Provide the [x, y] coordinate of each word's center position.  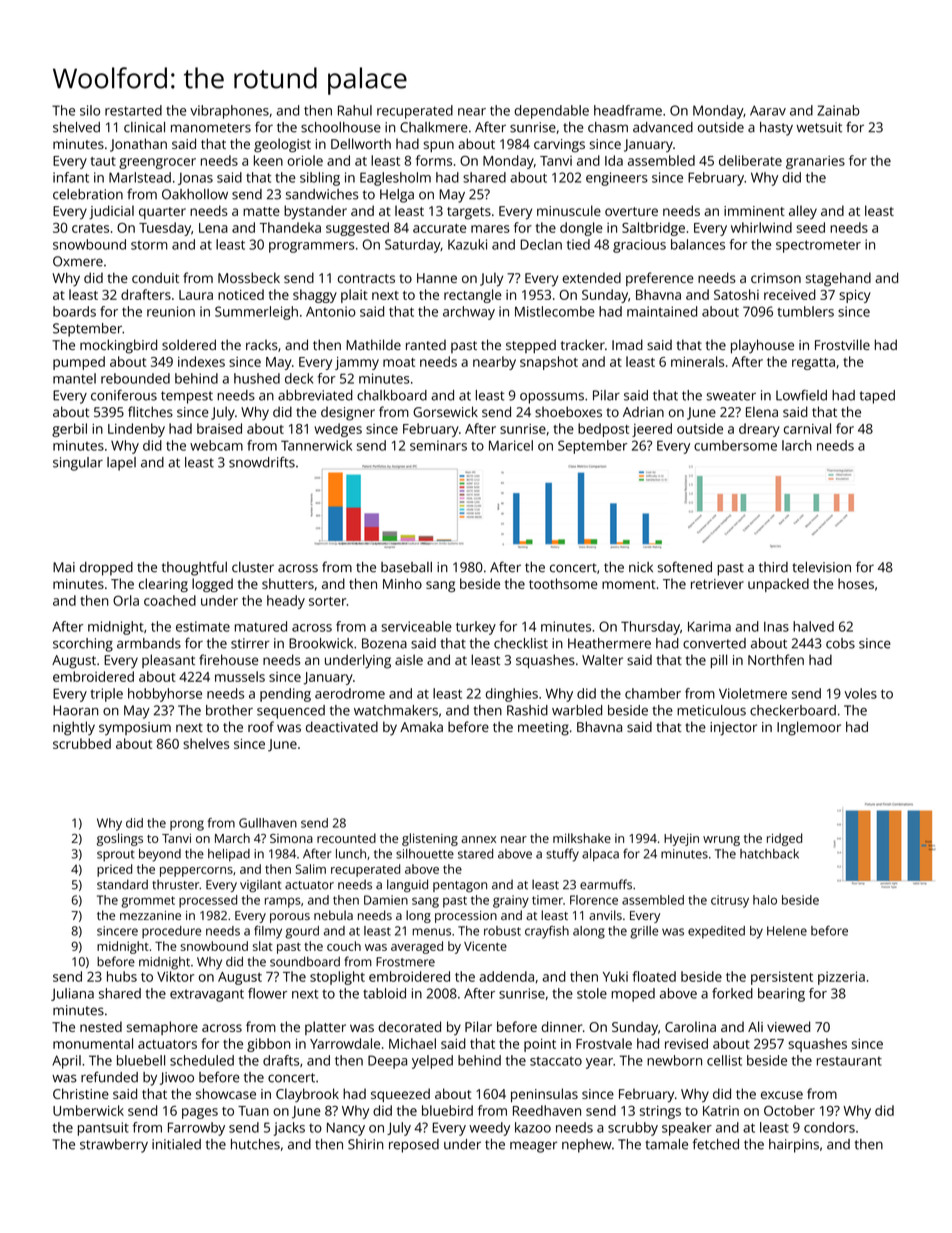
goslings [120, 839]
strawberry [114, 1146]
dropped [106, 569]
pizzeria [841, 978]
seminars [438, 445]
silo [90, 110]
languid [407, 885]
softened [685, 567]
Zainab [838, 110]
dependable [551, 112]
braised [219, 428]
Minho [402, 583]
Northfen [776, 659]
